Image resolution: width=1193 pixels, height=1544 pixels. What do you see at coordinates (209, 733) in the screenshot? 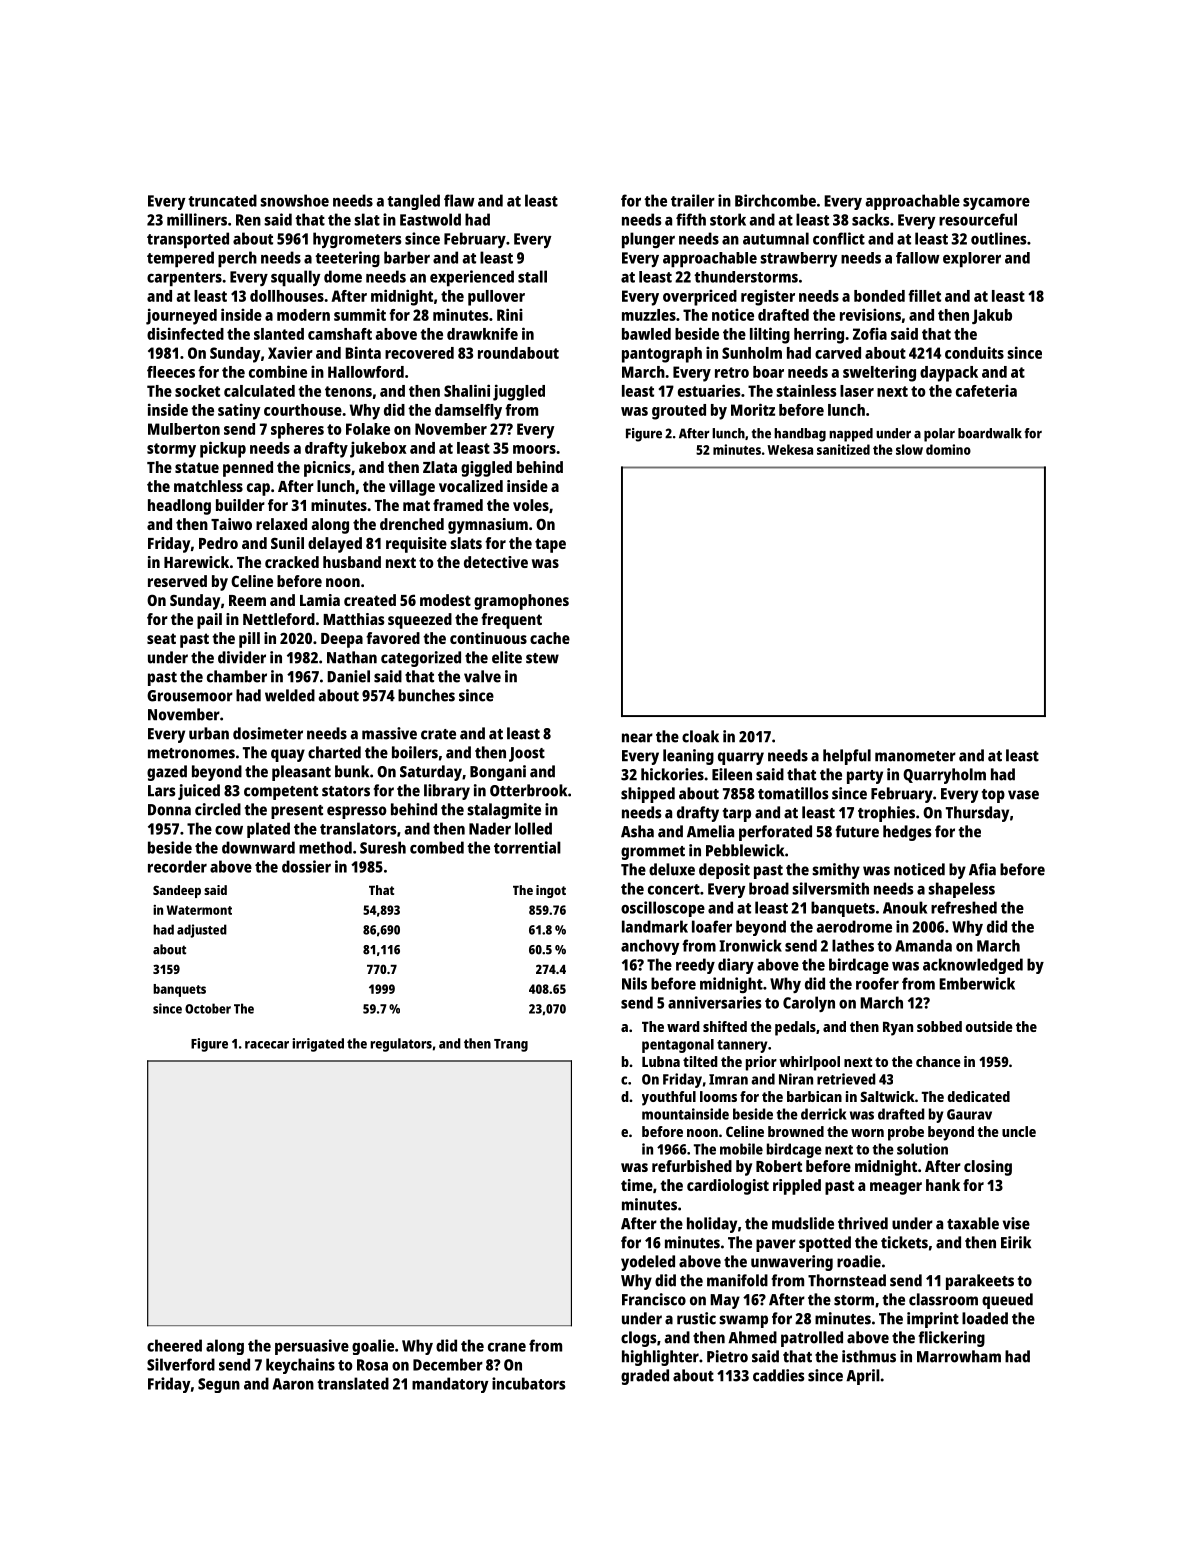
I see `urban` at bounding box center [209, 733].
